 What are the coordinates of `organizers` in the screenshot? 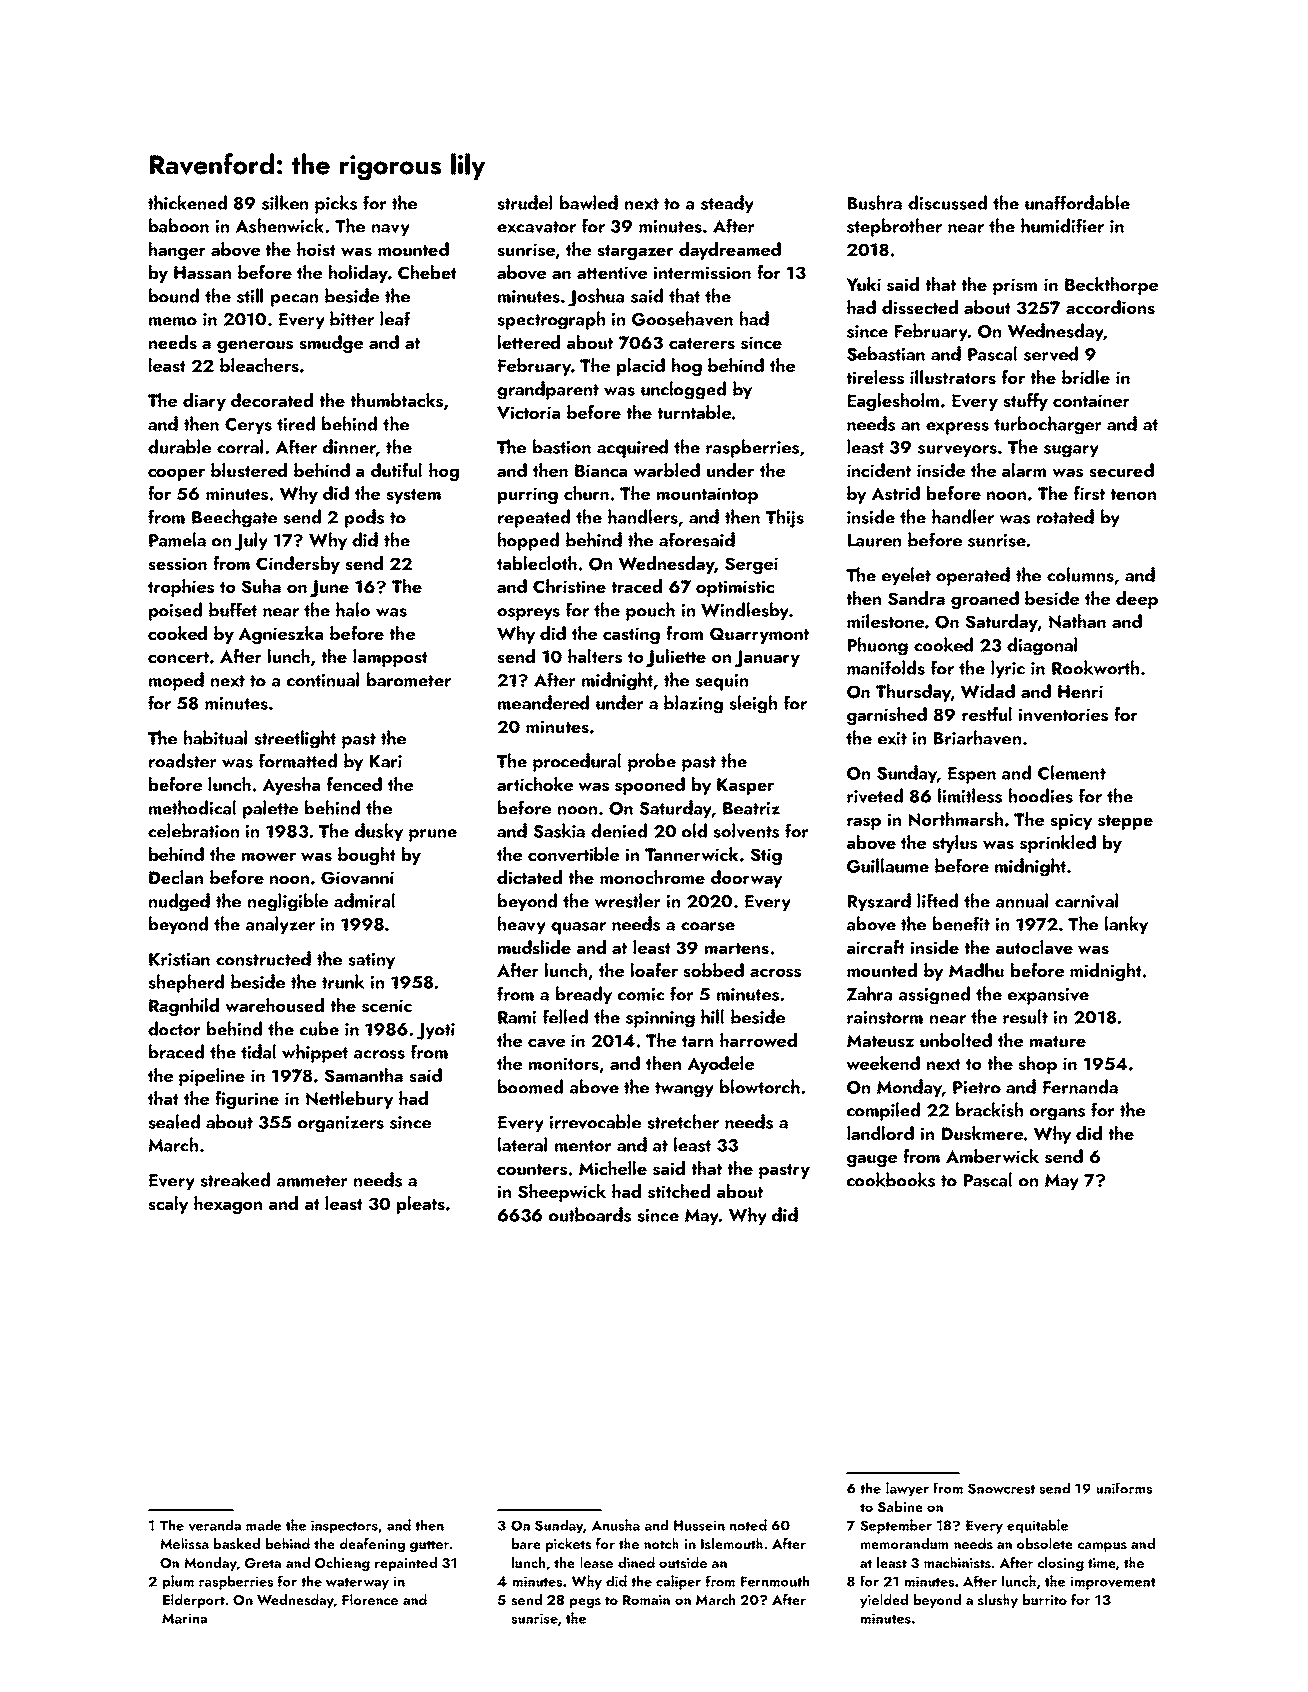 It's located at (341, 1124).
